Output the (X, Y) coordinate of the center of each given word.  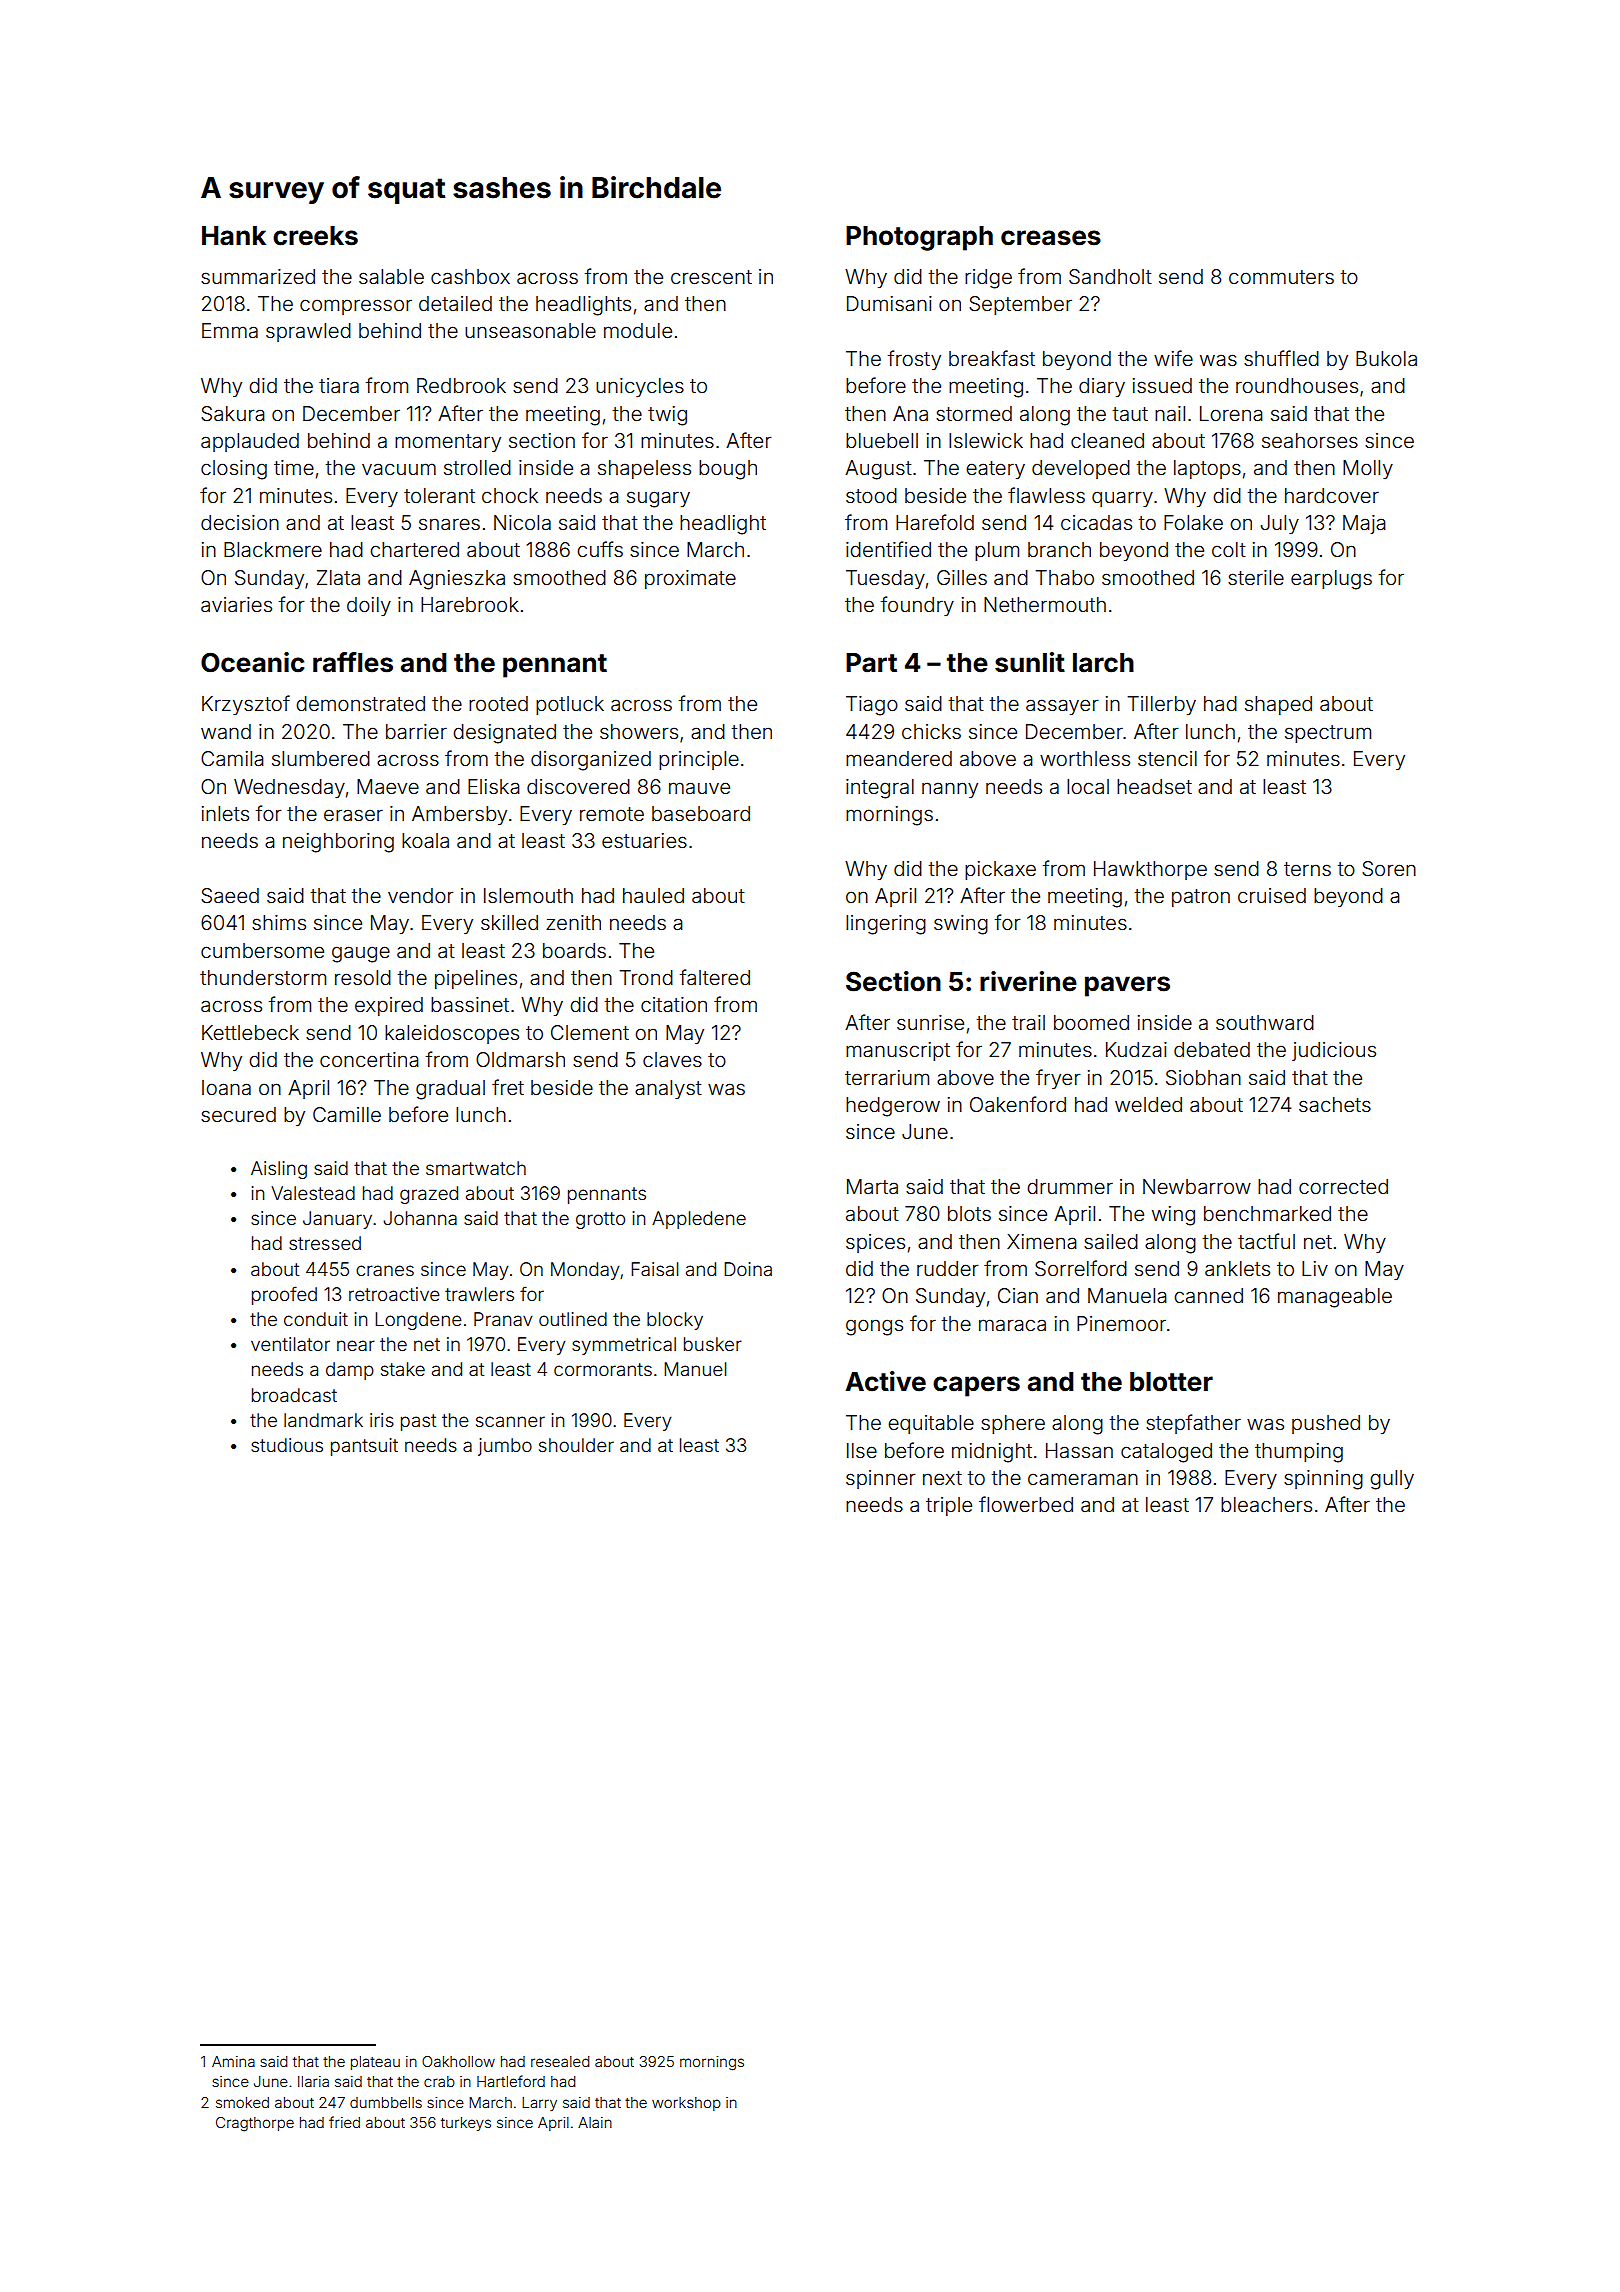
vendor (421, 895)
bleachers (1266, 1504)
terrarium (887, 1077)
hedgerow (893, 1107)
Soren (1389, 869)
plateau (375, 2063)
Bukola (1386, 358)
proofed (284, 1295)
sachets (1335, 1104)
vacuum (399, 469)
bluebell (882, 440)
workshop (686, 2104)
